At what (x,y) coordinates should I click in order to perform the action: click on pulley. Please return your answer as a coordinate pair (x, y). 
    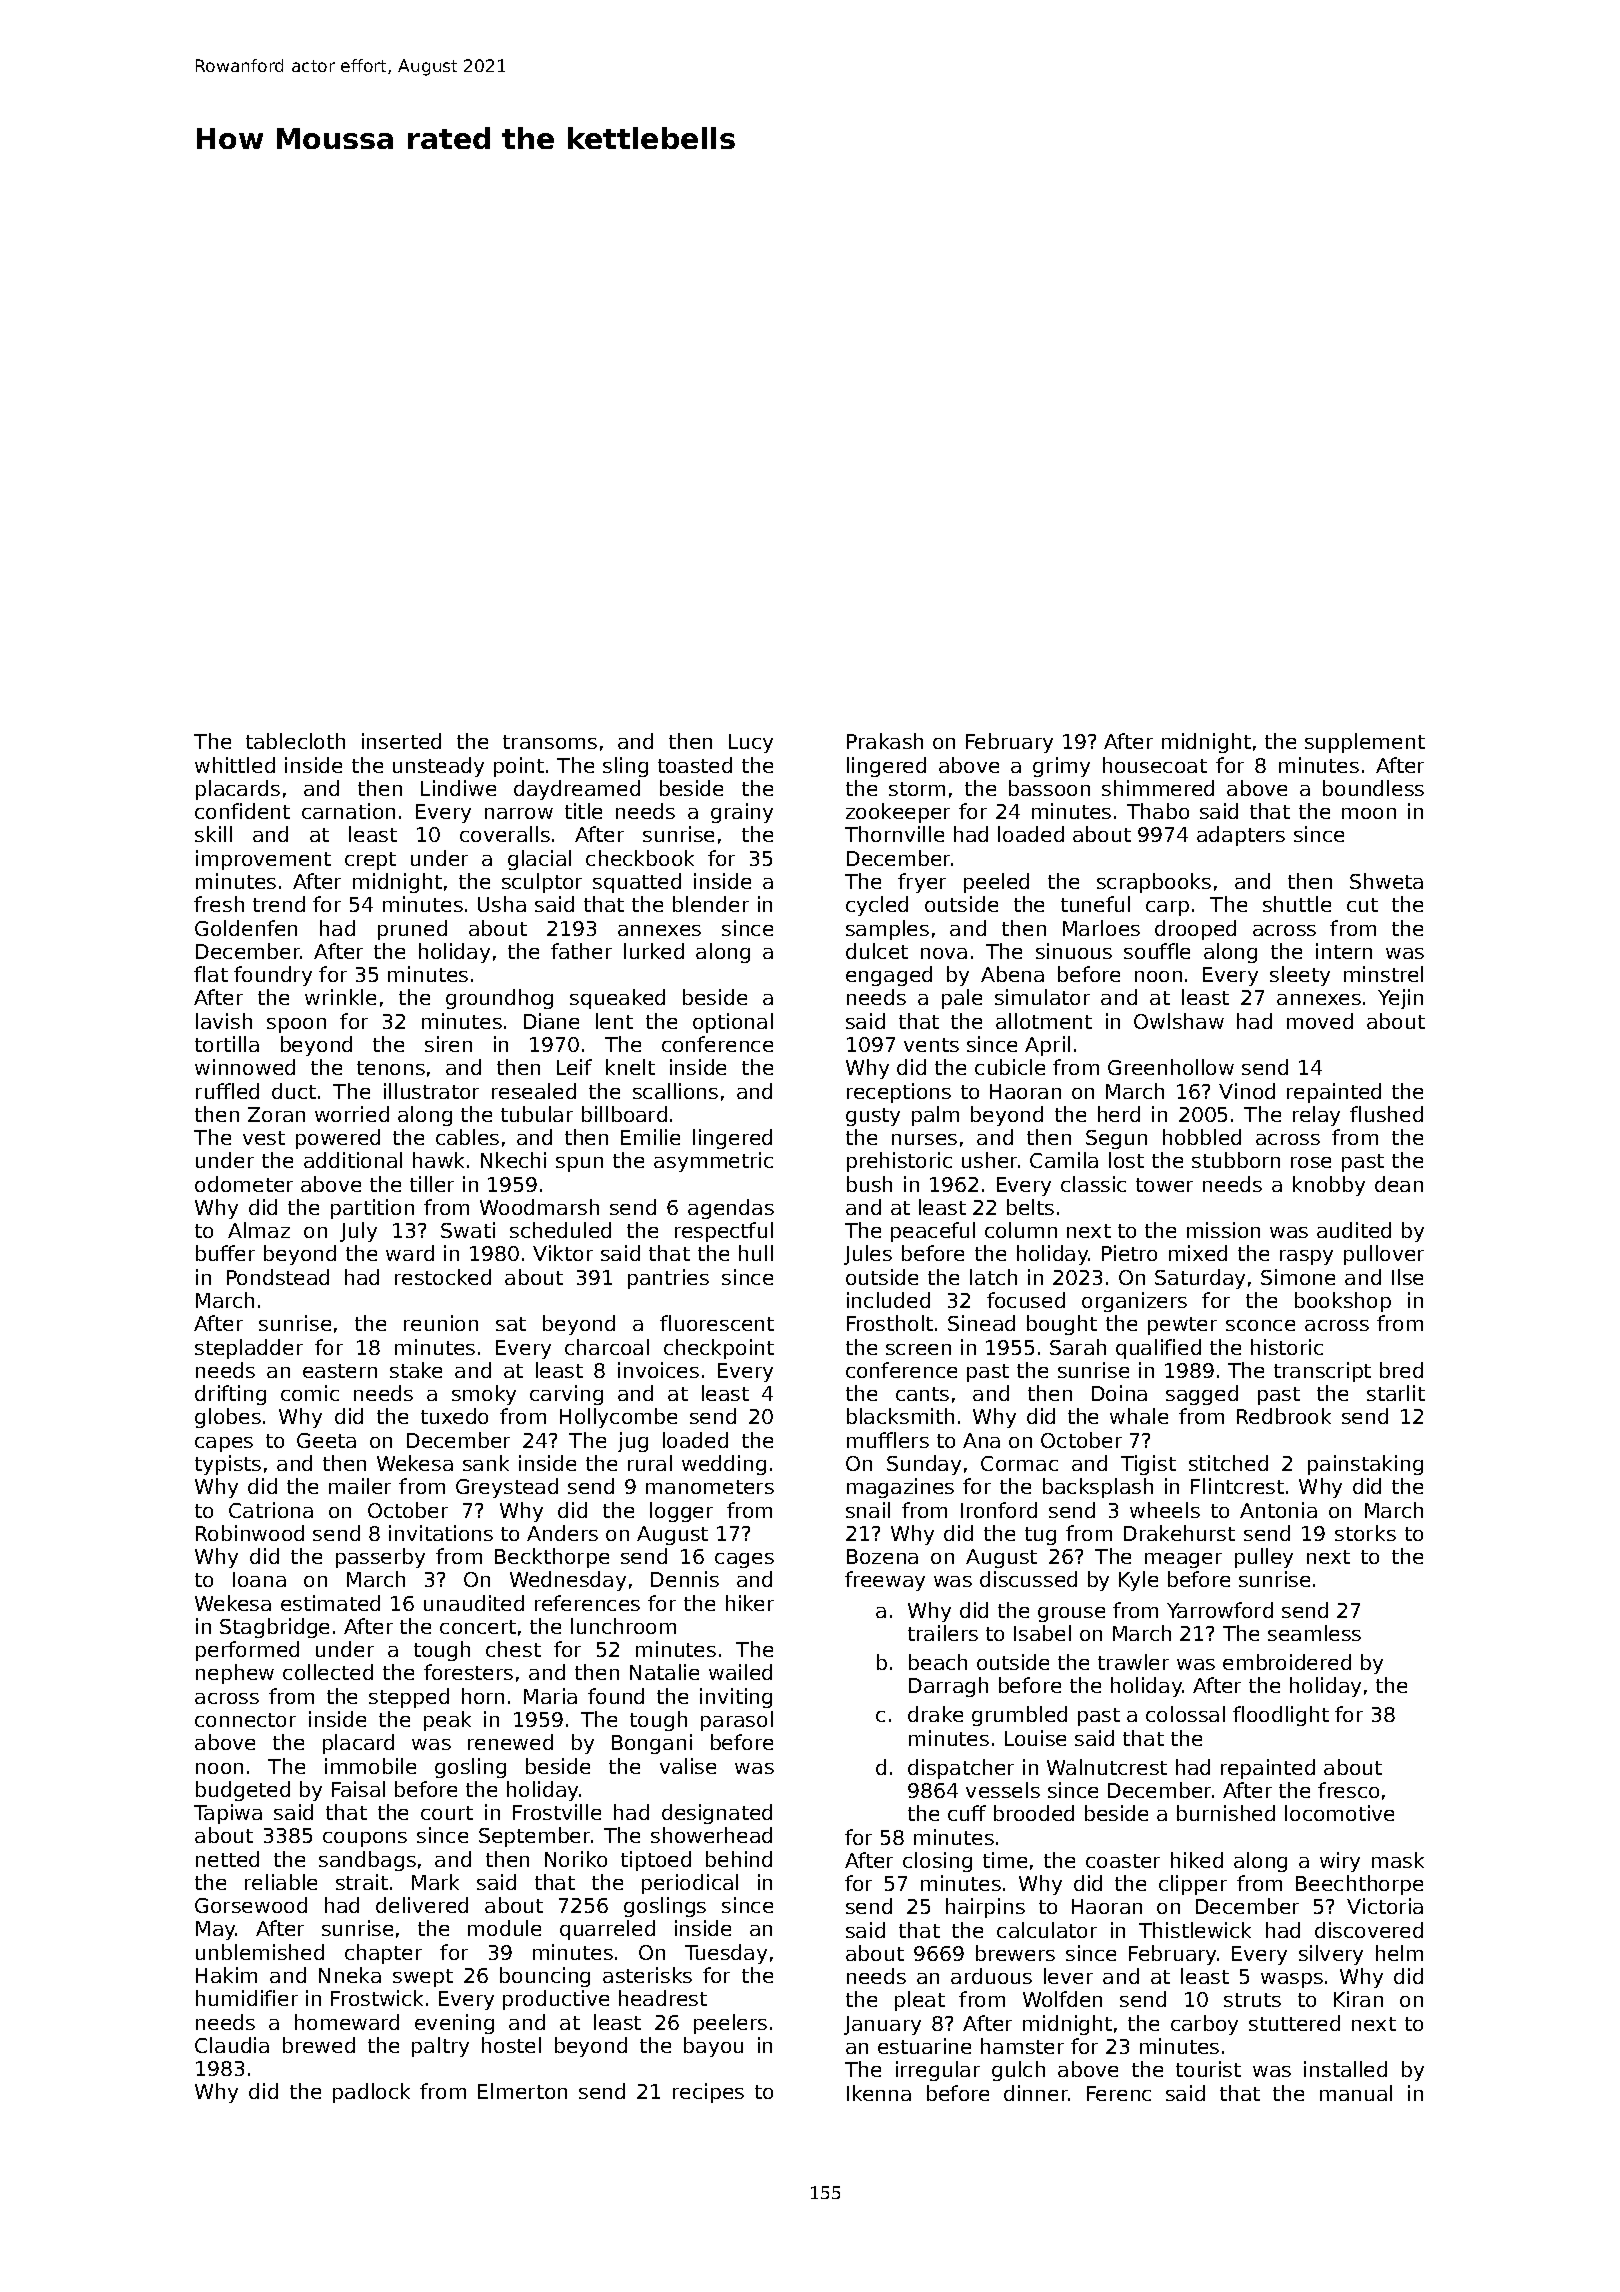
    Looking at the image, I should click on (1264, 1558).
